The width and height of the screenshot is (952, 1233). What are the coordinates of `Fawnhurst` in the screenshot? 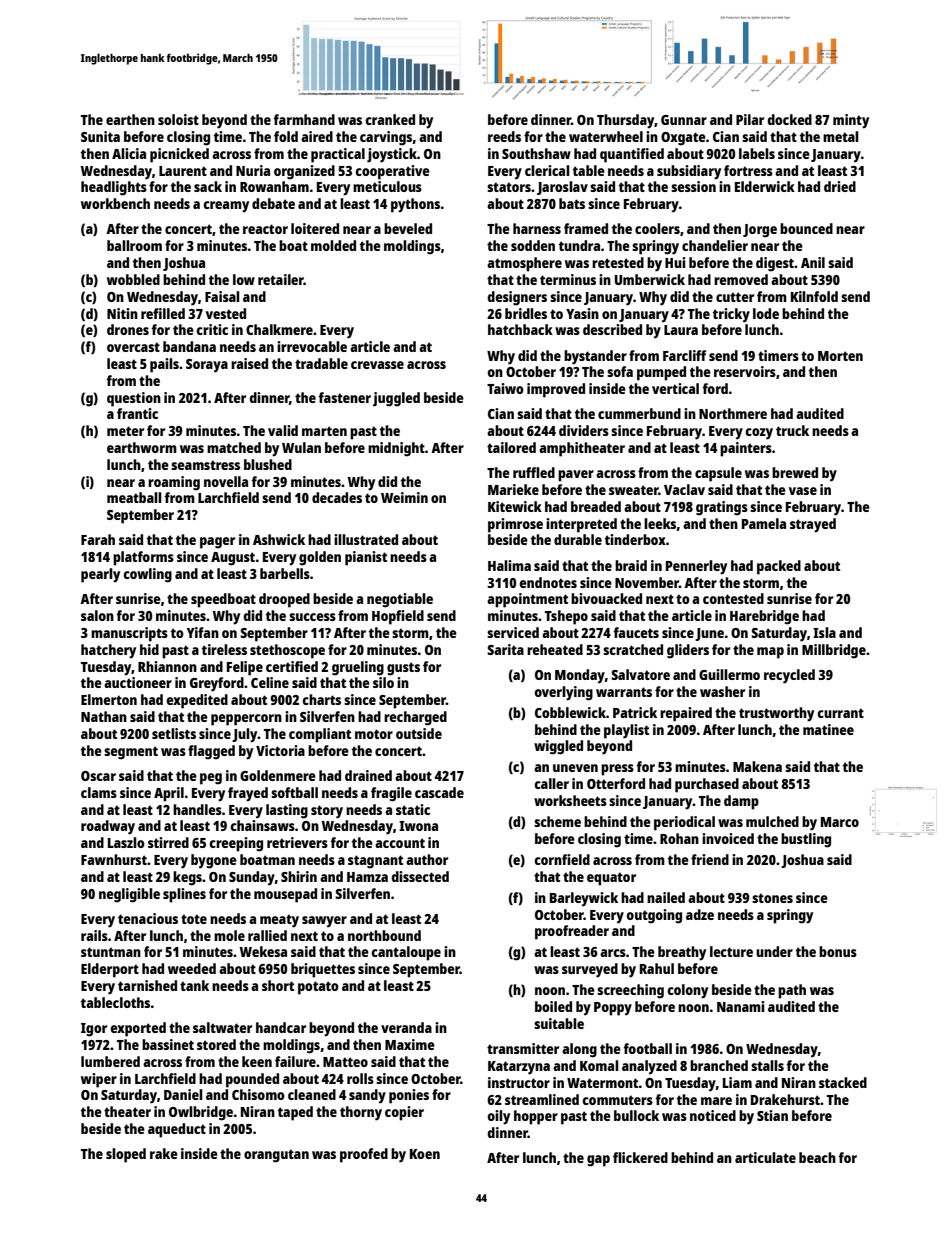 It's located at (114, 859).
